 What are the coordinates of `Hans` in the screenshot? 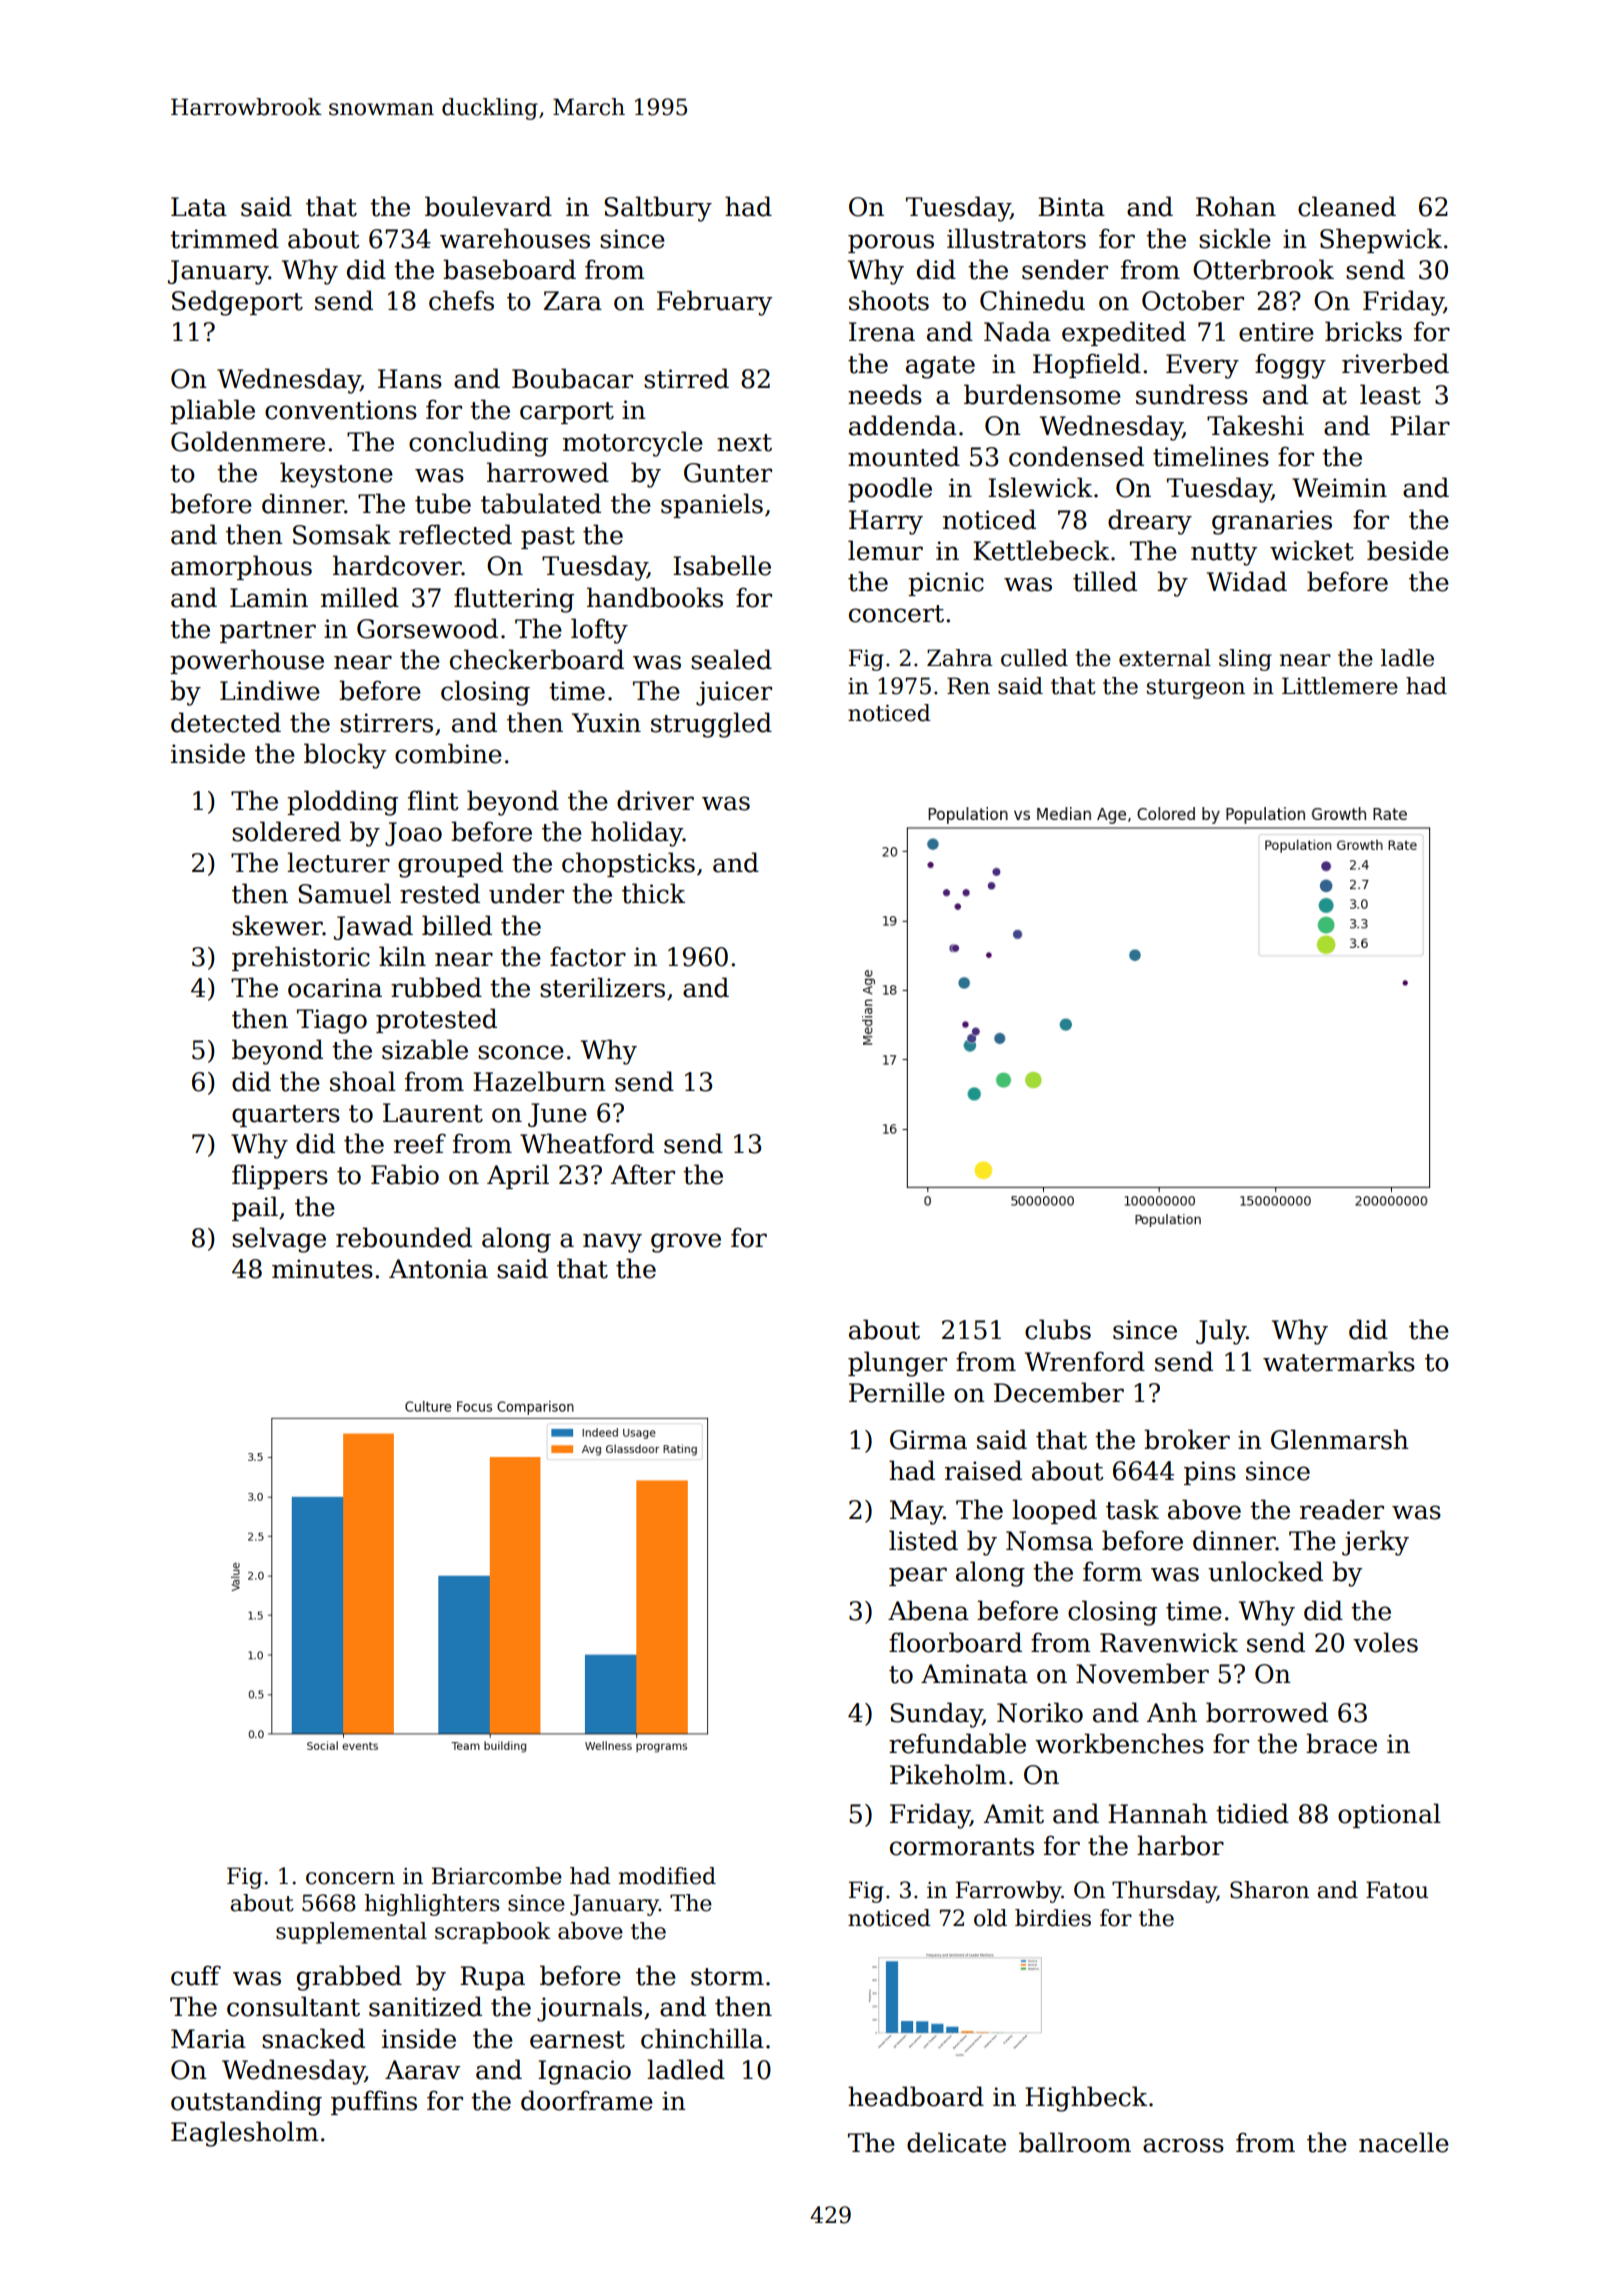 It's located at (410, 379).
